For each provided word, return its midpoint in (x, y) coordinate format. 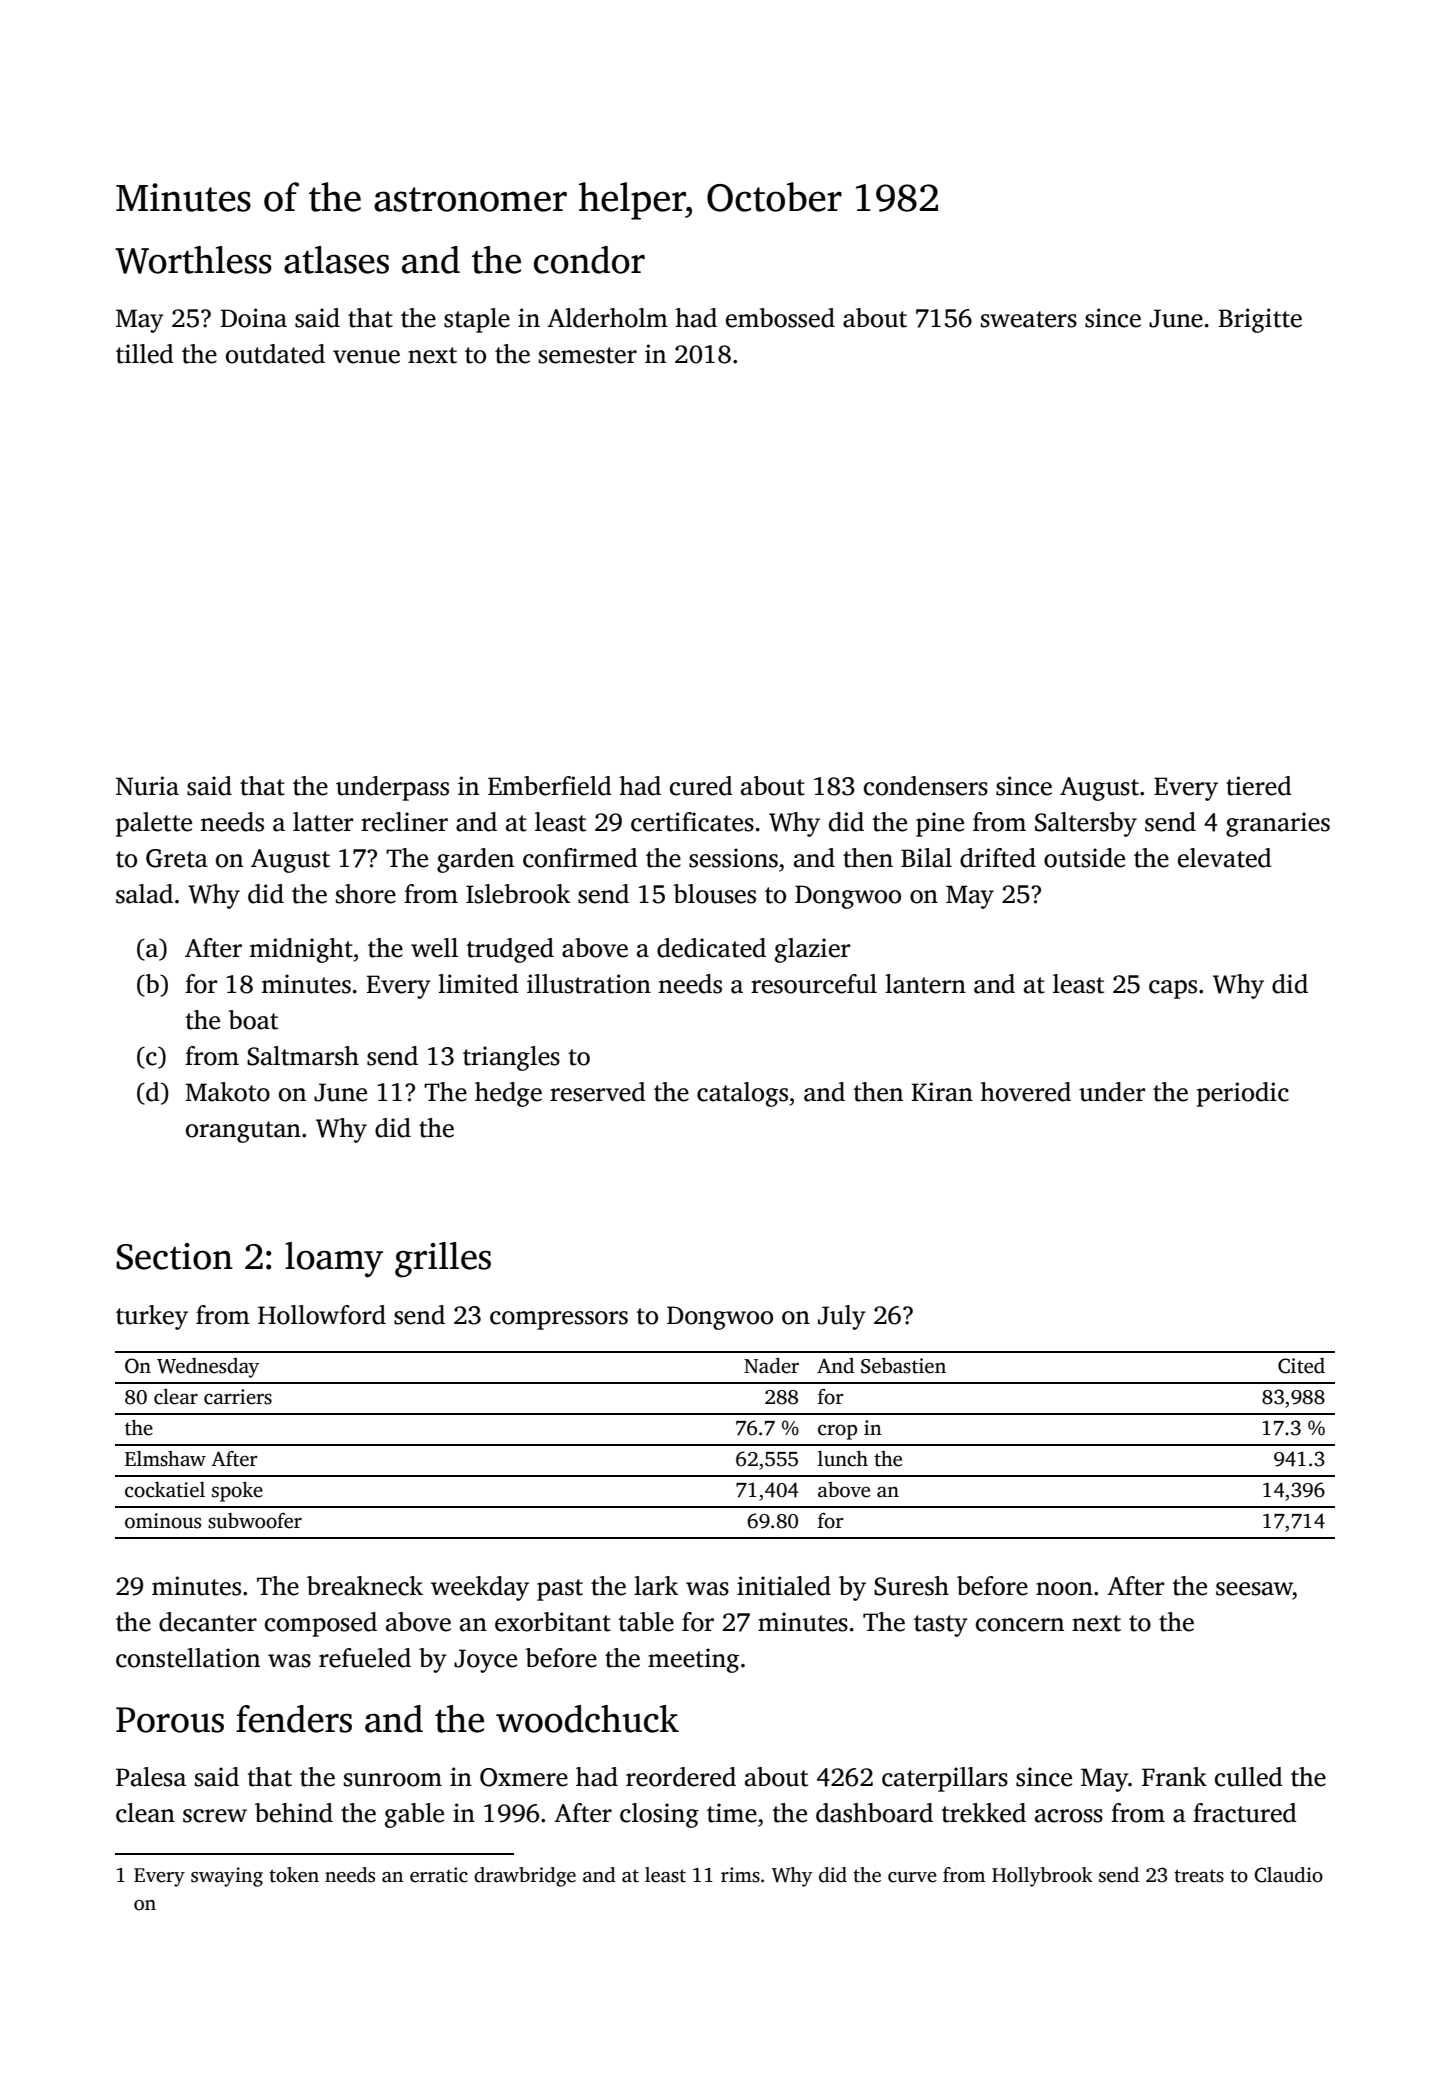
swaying (227, 1877)
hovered (1026, 1092)
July (842, 1317)
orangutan (243, 1132)
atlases (336, 260)
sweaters (1029, 319)
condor (589, 260)
